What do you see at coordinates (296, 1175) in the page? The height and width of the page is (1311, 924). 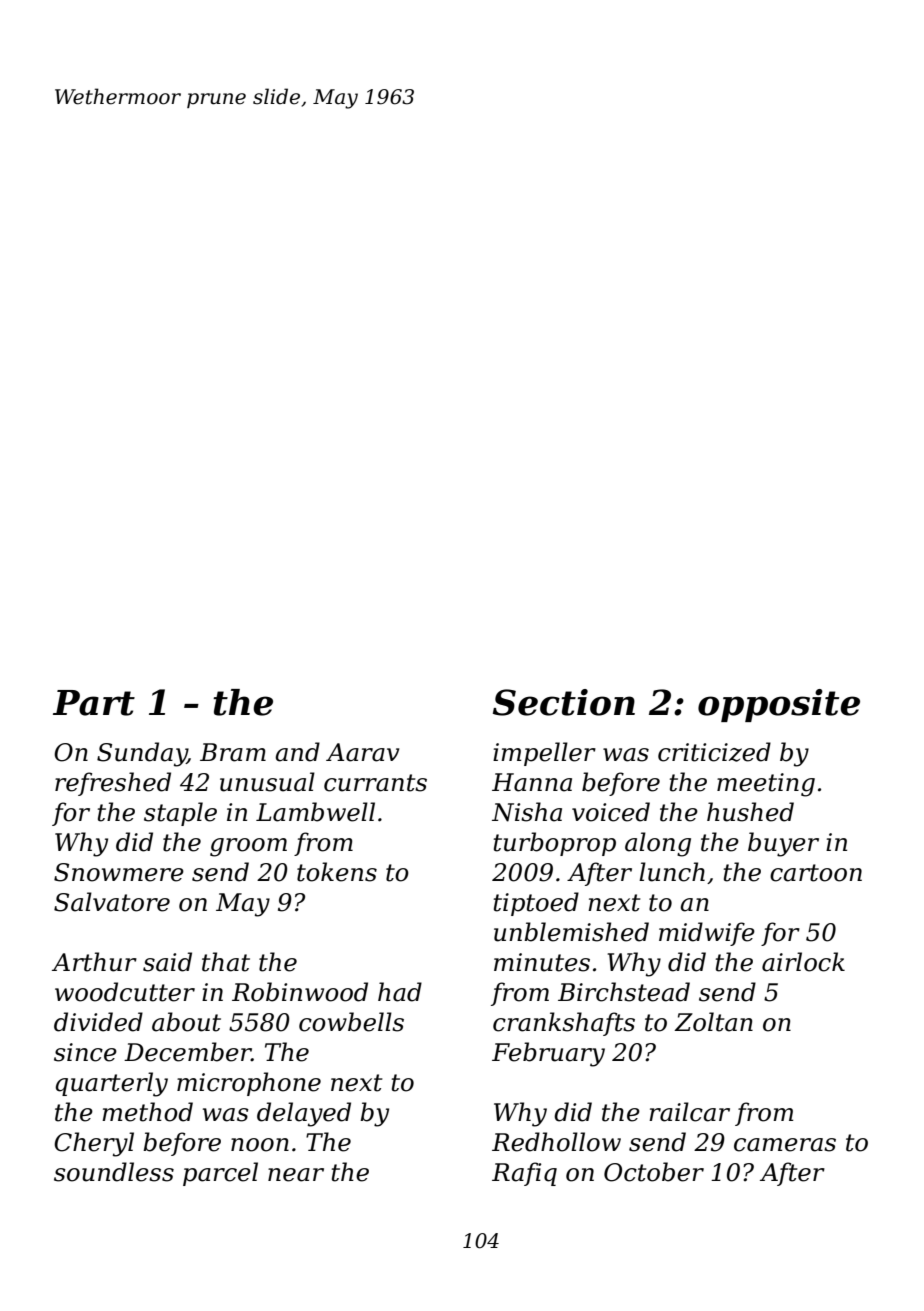 I see `near` at bounding box center [296, 1175].
